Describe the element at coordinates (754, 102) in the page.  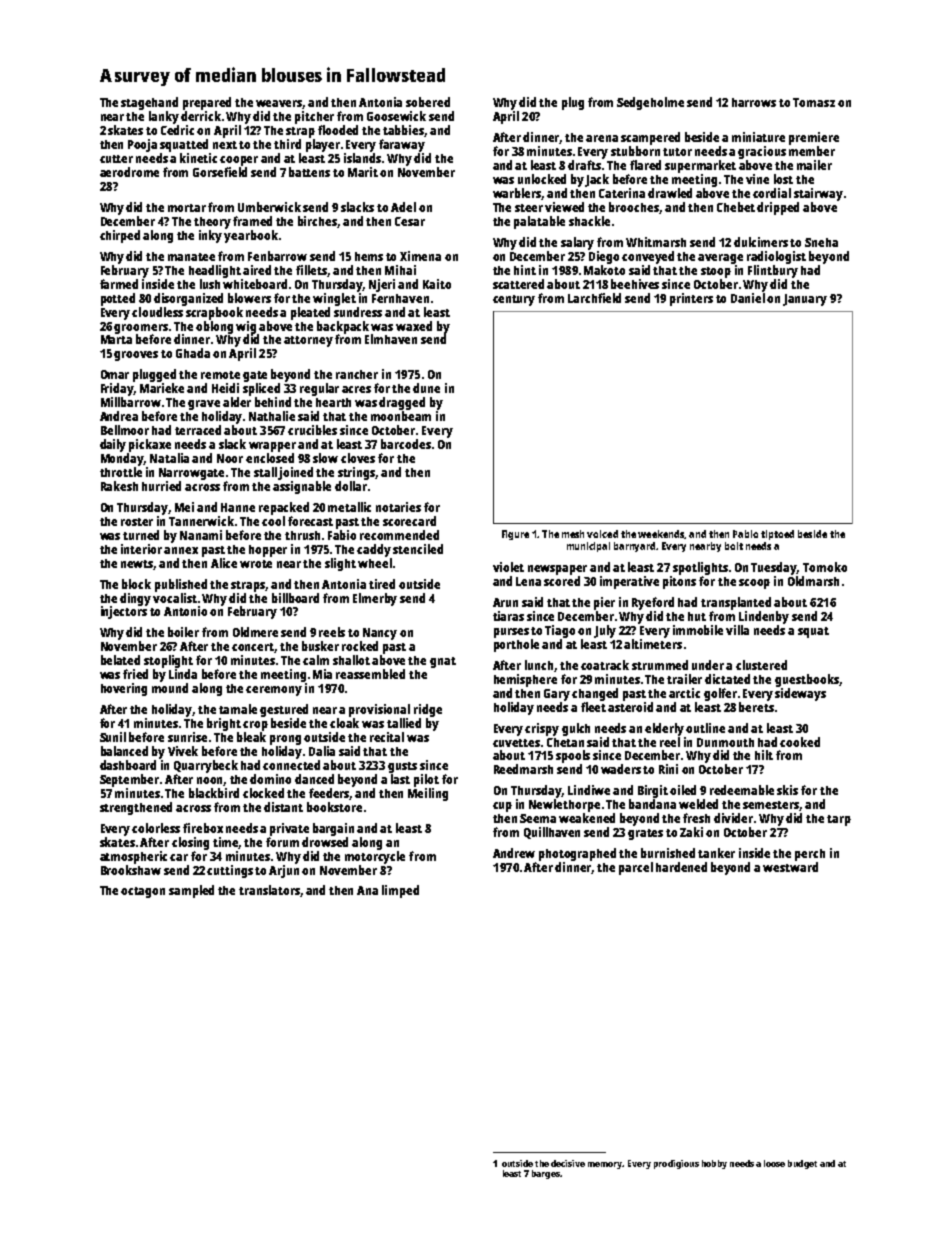
I see `harrows` at that location.
